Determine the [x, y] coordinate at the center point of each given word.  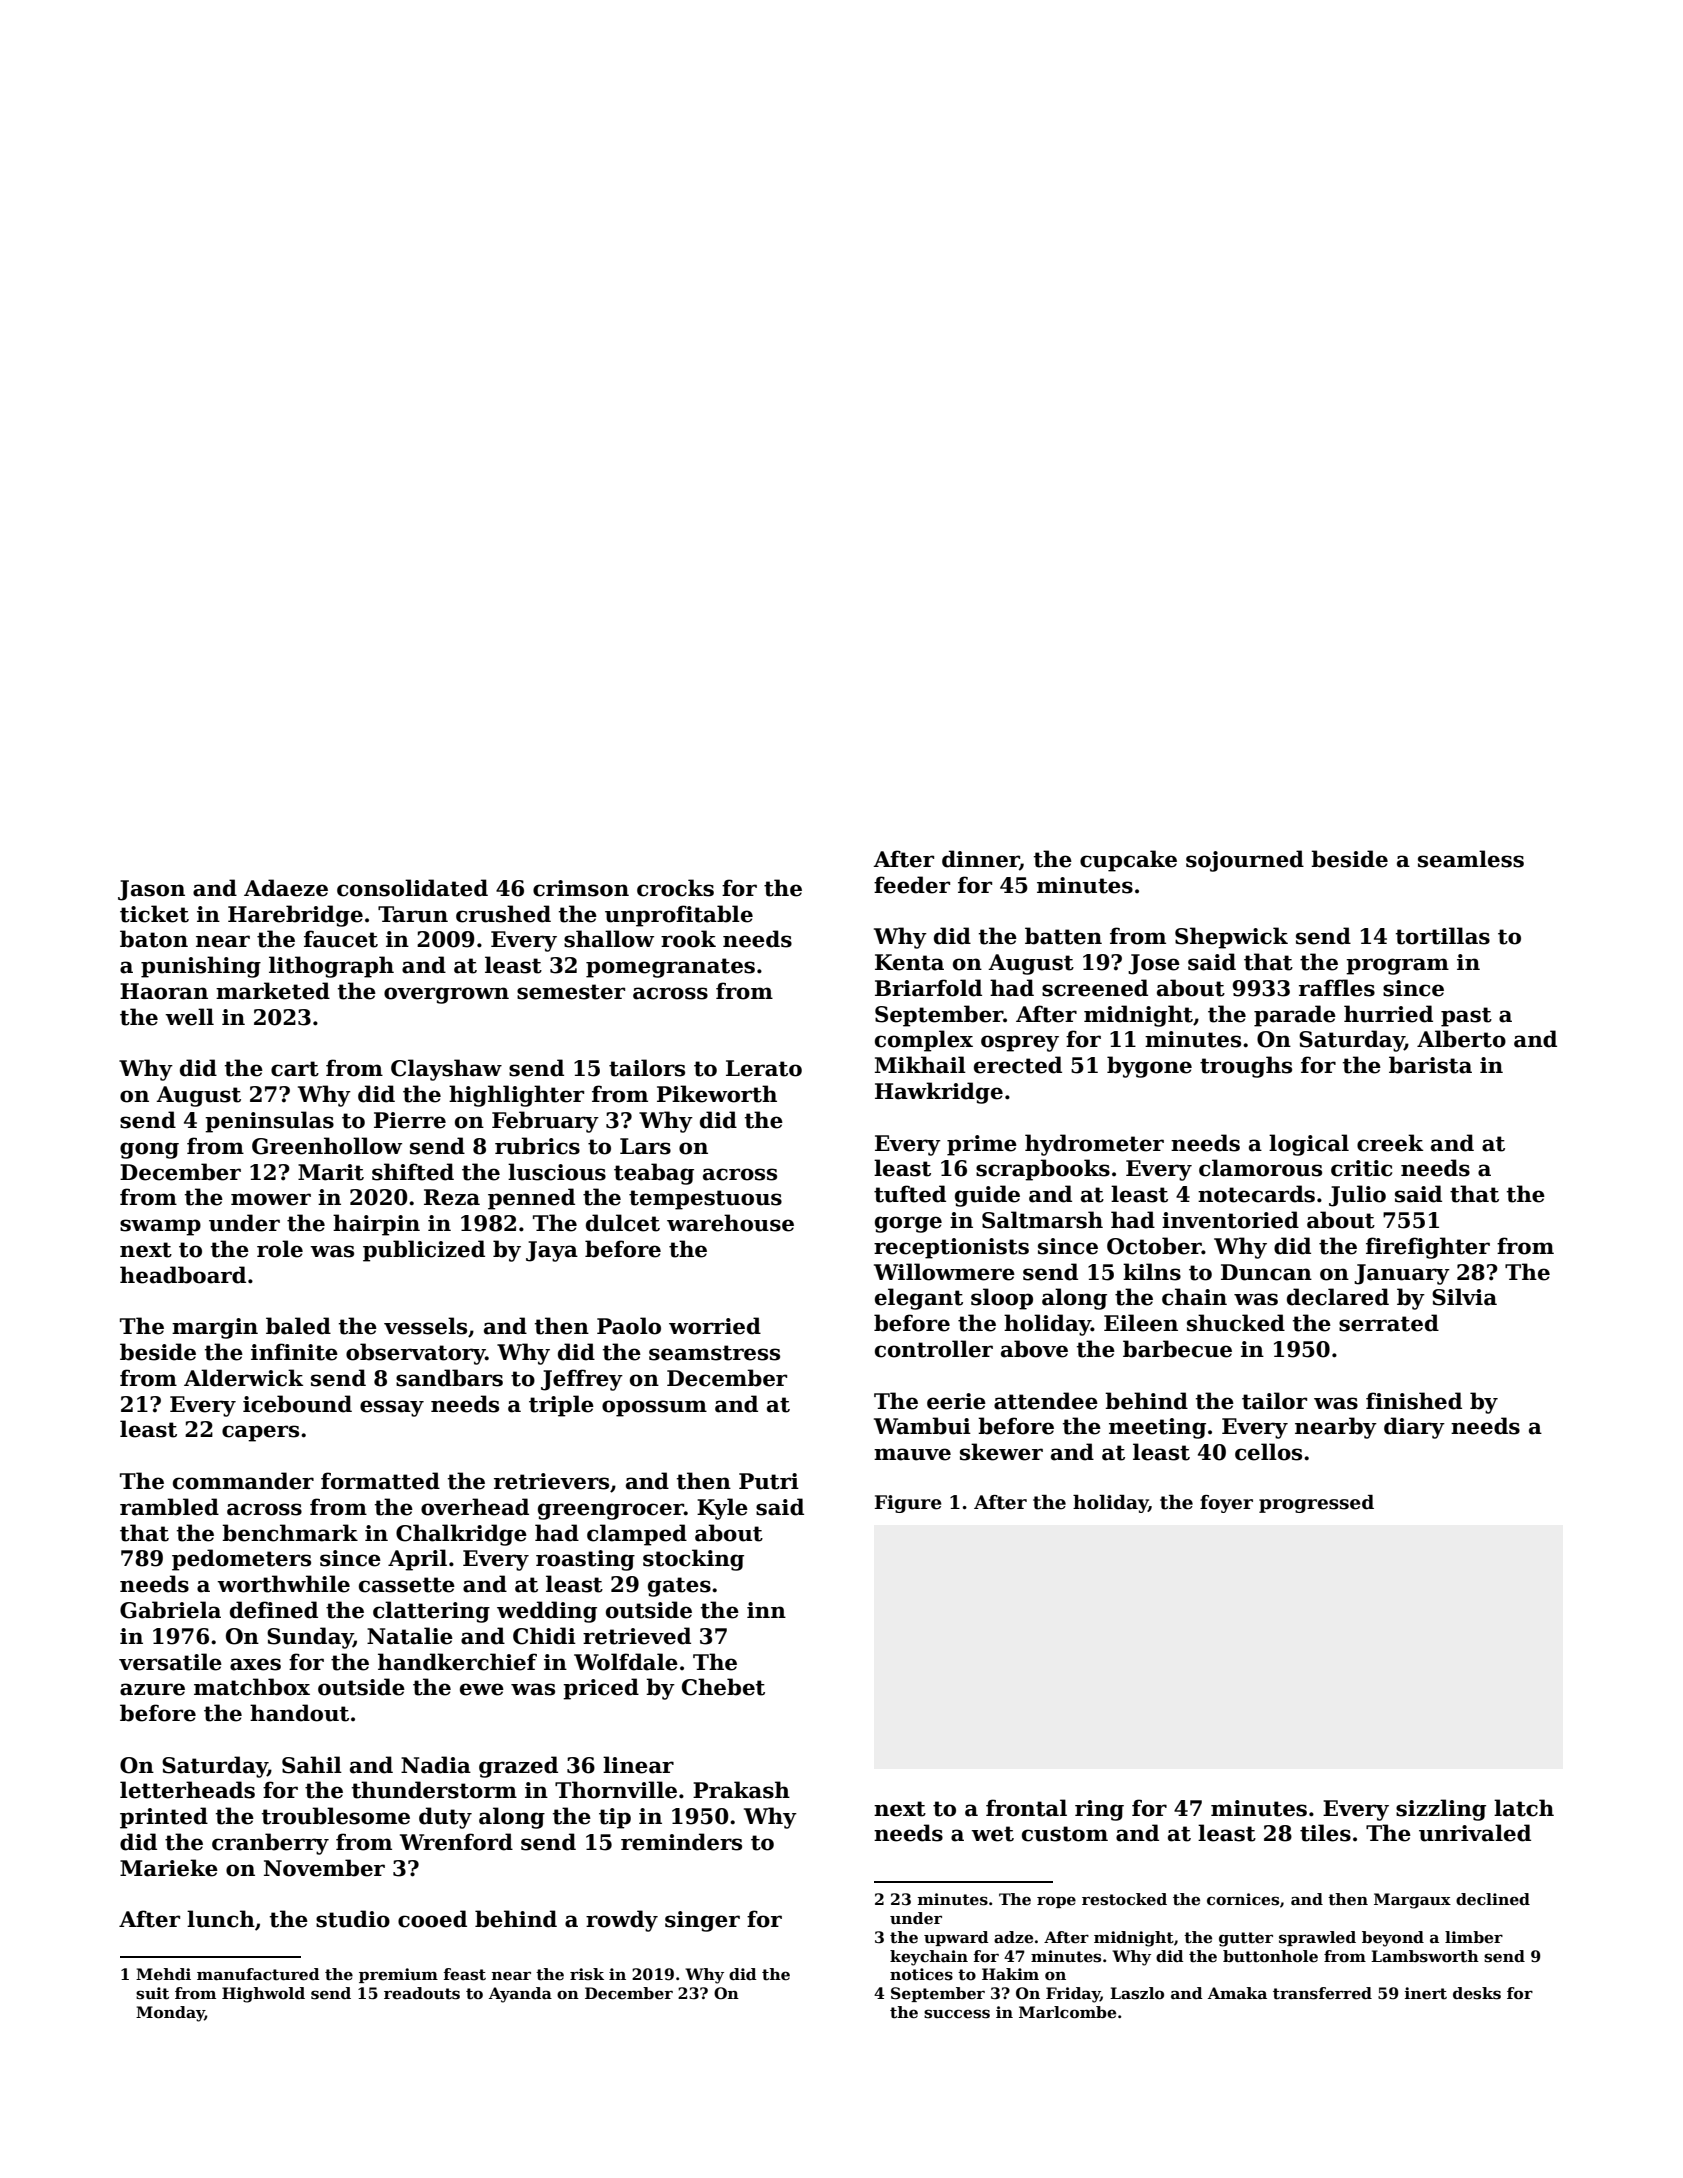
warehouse [730, 1223]
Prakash [741, 1790]
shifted [413, 1172]
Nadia [436, 1765]
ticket [154, 914]
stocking [693, 1560]
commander [243, 1481]
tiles [1325, 1833]
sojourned [1245, 861]
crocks [675, 888]
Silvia [1464, 1297]
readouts [422, 1993]
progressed [1316, 1504]
